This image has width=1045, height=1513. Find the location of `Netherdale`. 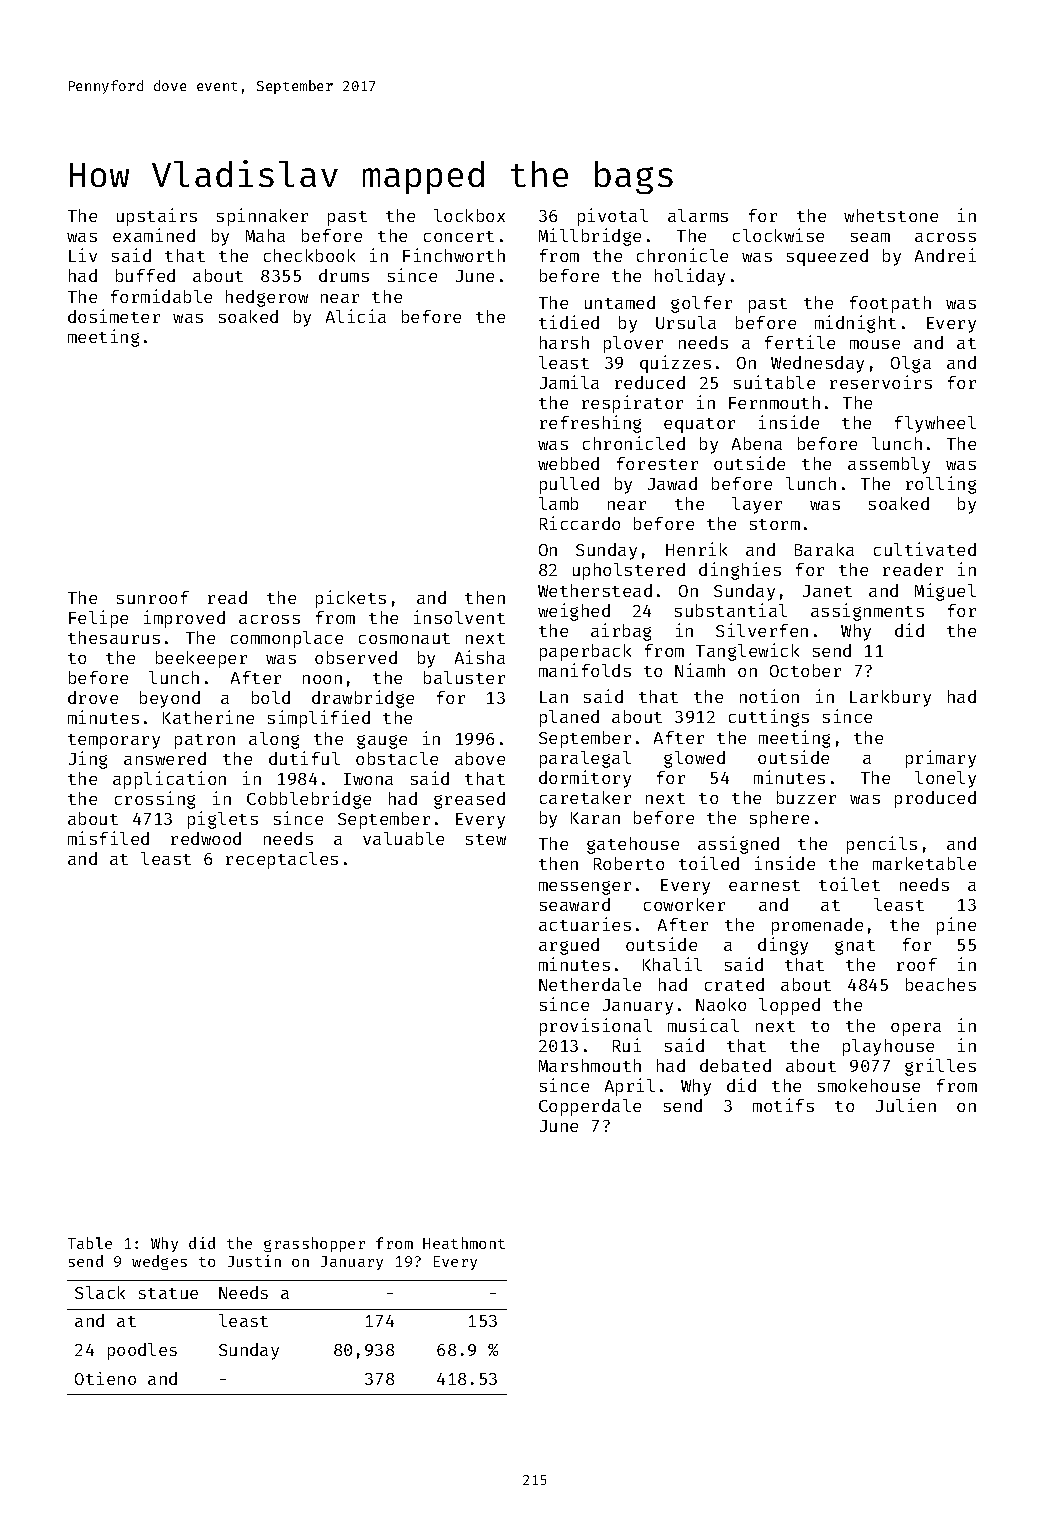

Netherdale is located at coordinates (590, 984).
